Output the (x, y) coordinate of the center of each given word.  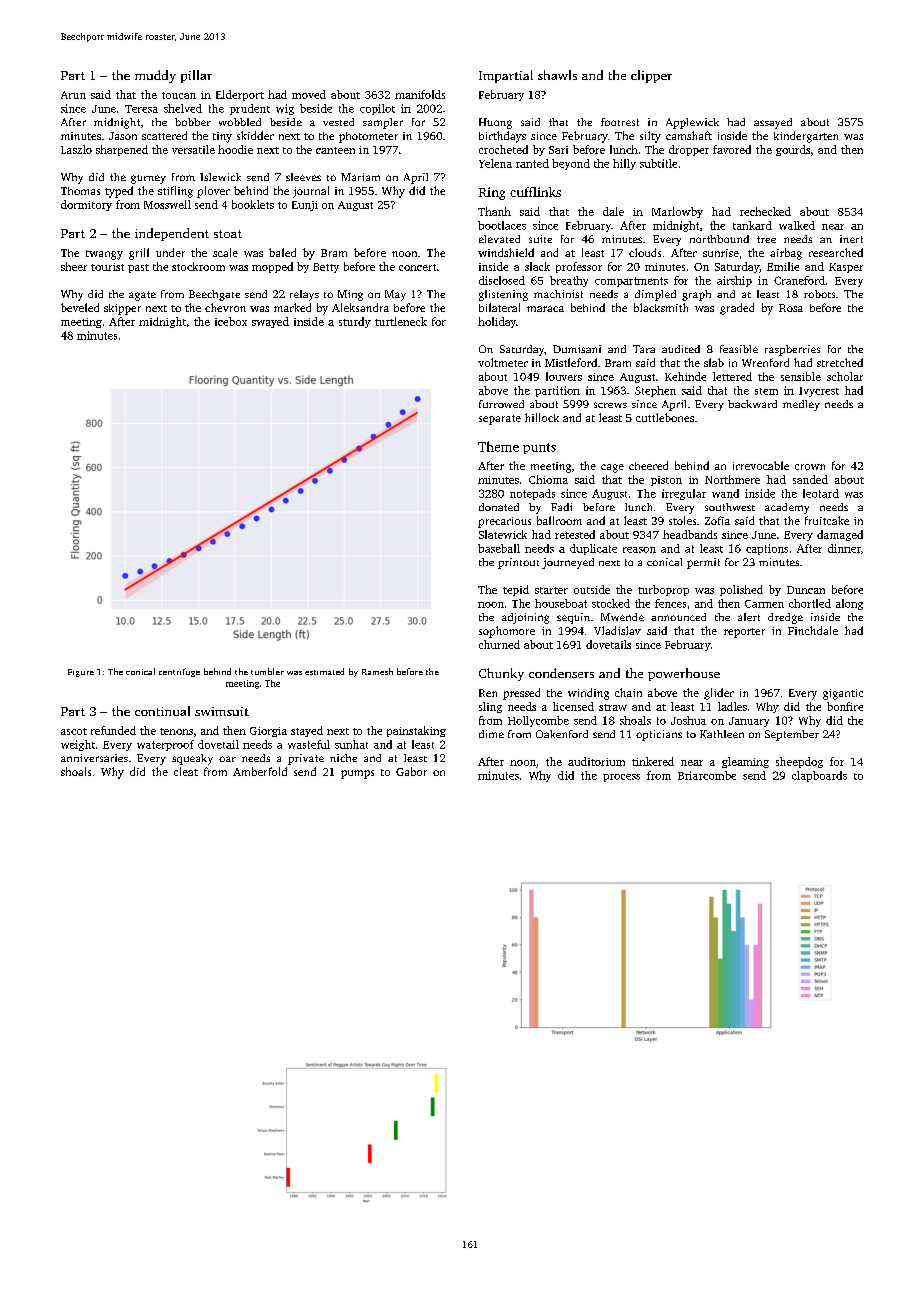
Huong (495, 123)
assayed (773, 123)
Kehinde (685, 376)
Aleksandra (360, 307)
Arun (73, 95)
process (621, 778)
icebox (231, 321)
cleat (186, 771)
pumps (357, 774)
